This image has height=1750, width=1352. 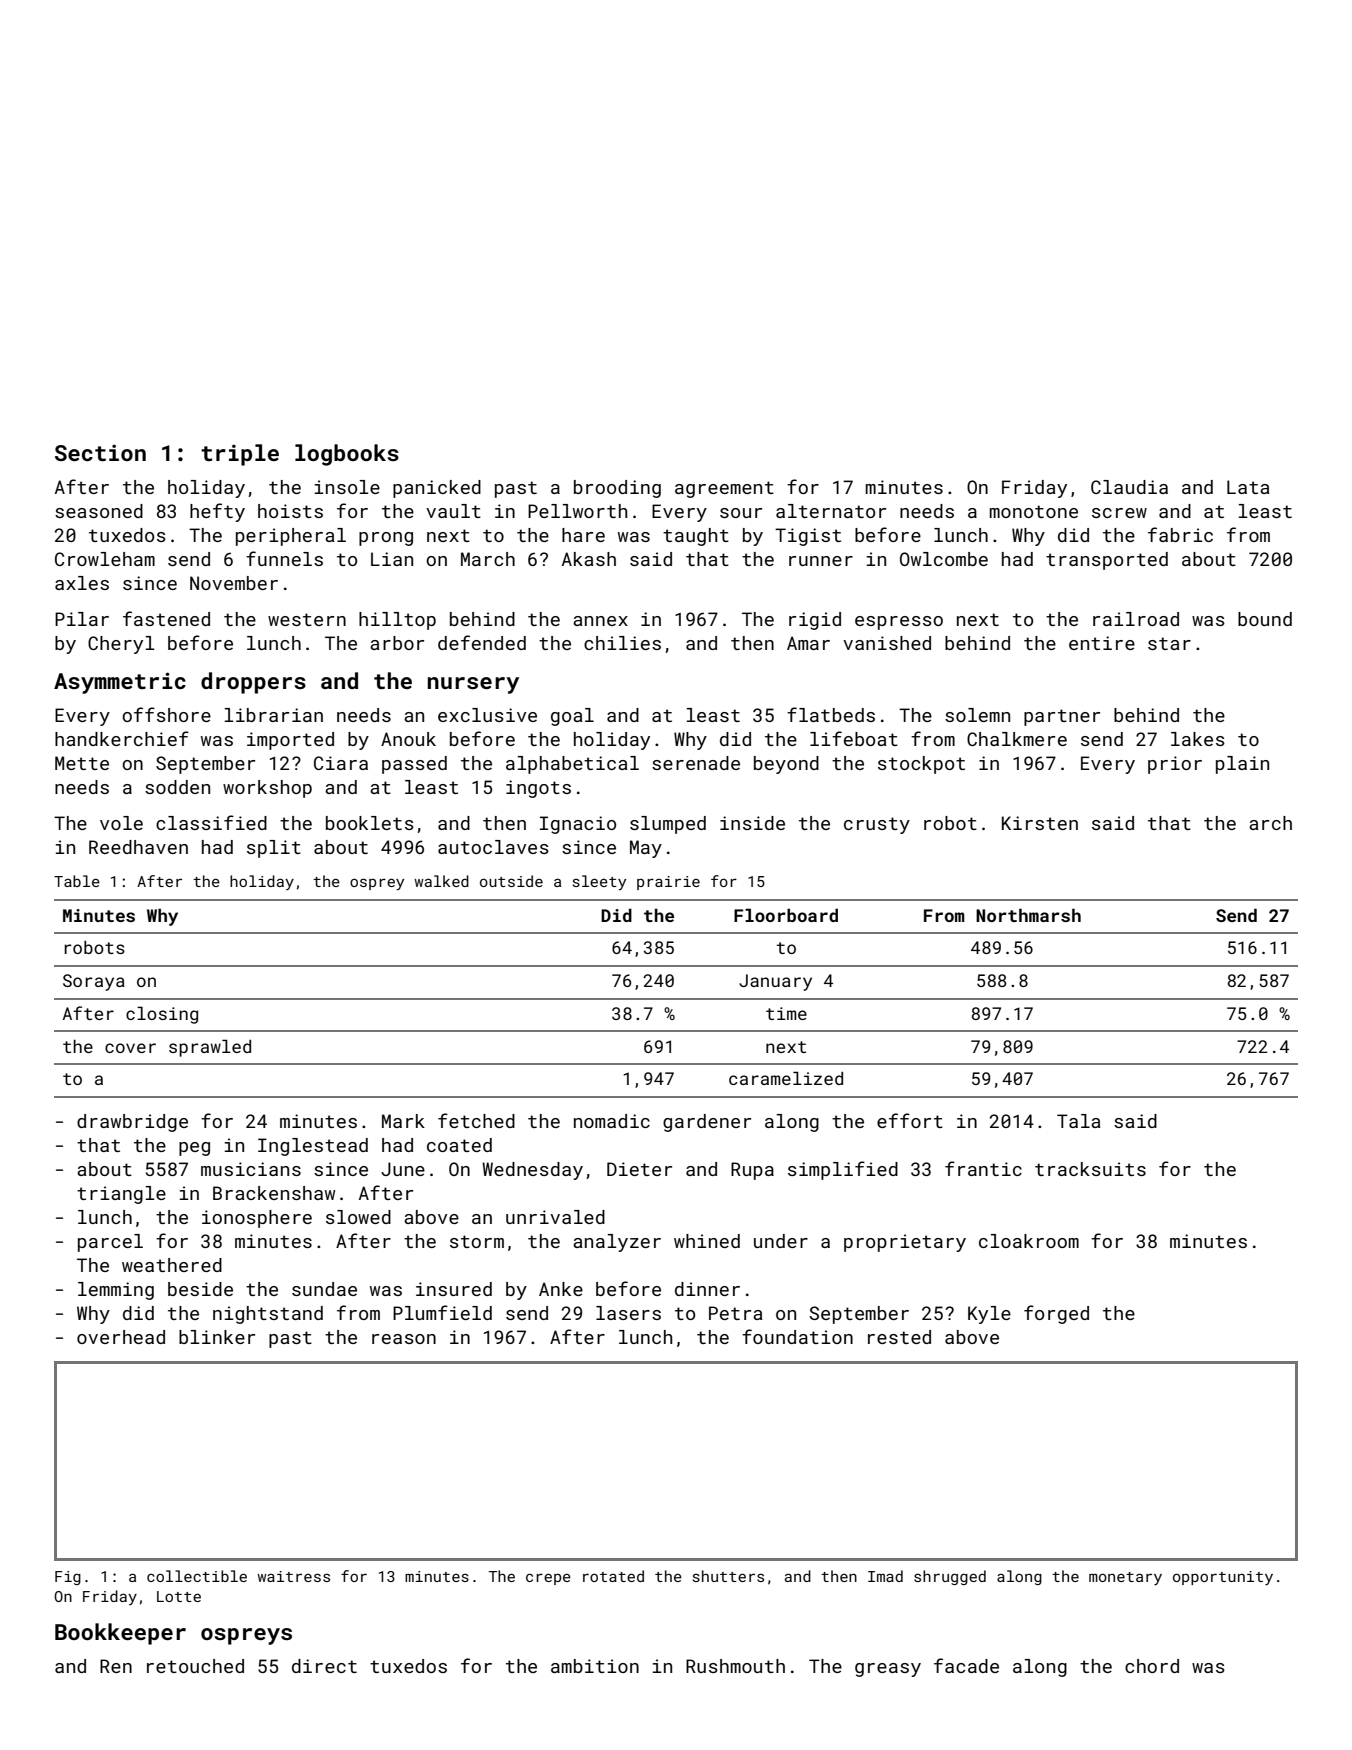 I want to click on November, so click(x=234, y=583).
